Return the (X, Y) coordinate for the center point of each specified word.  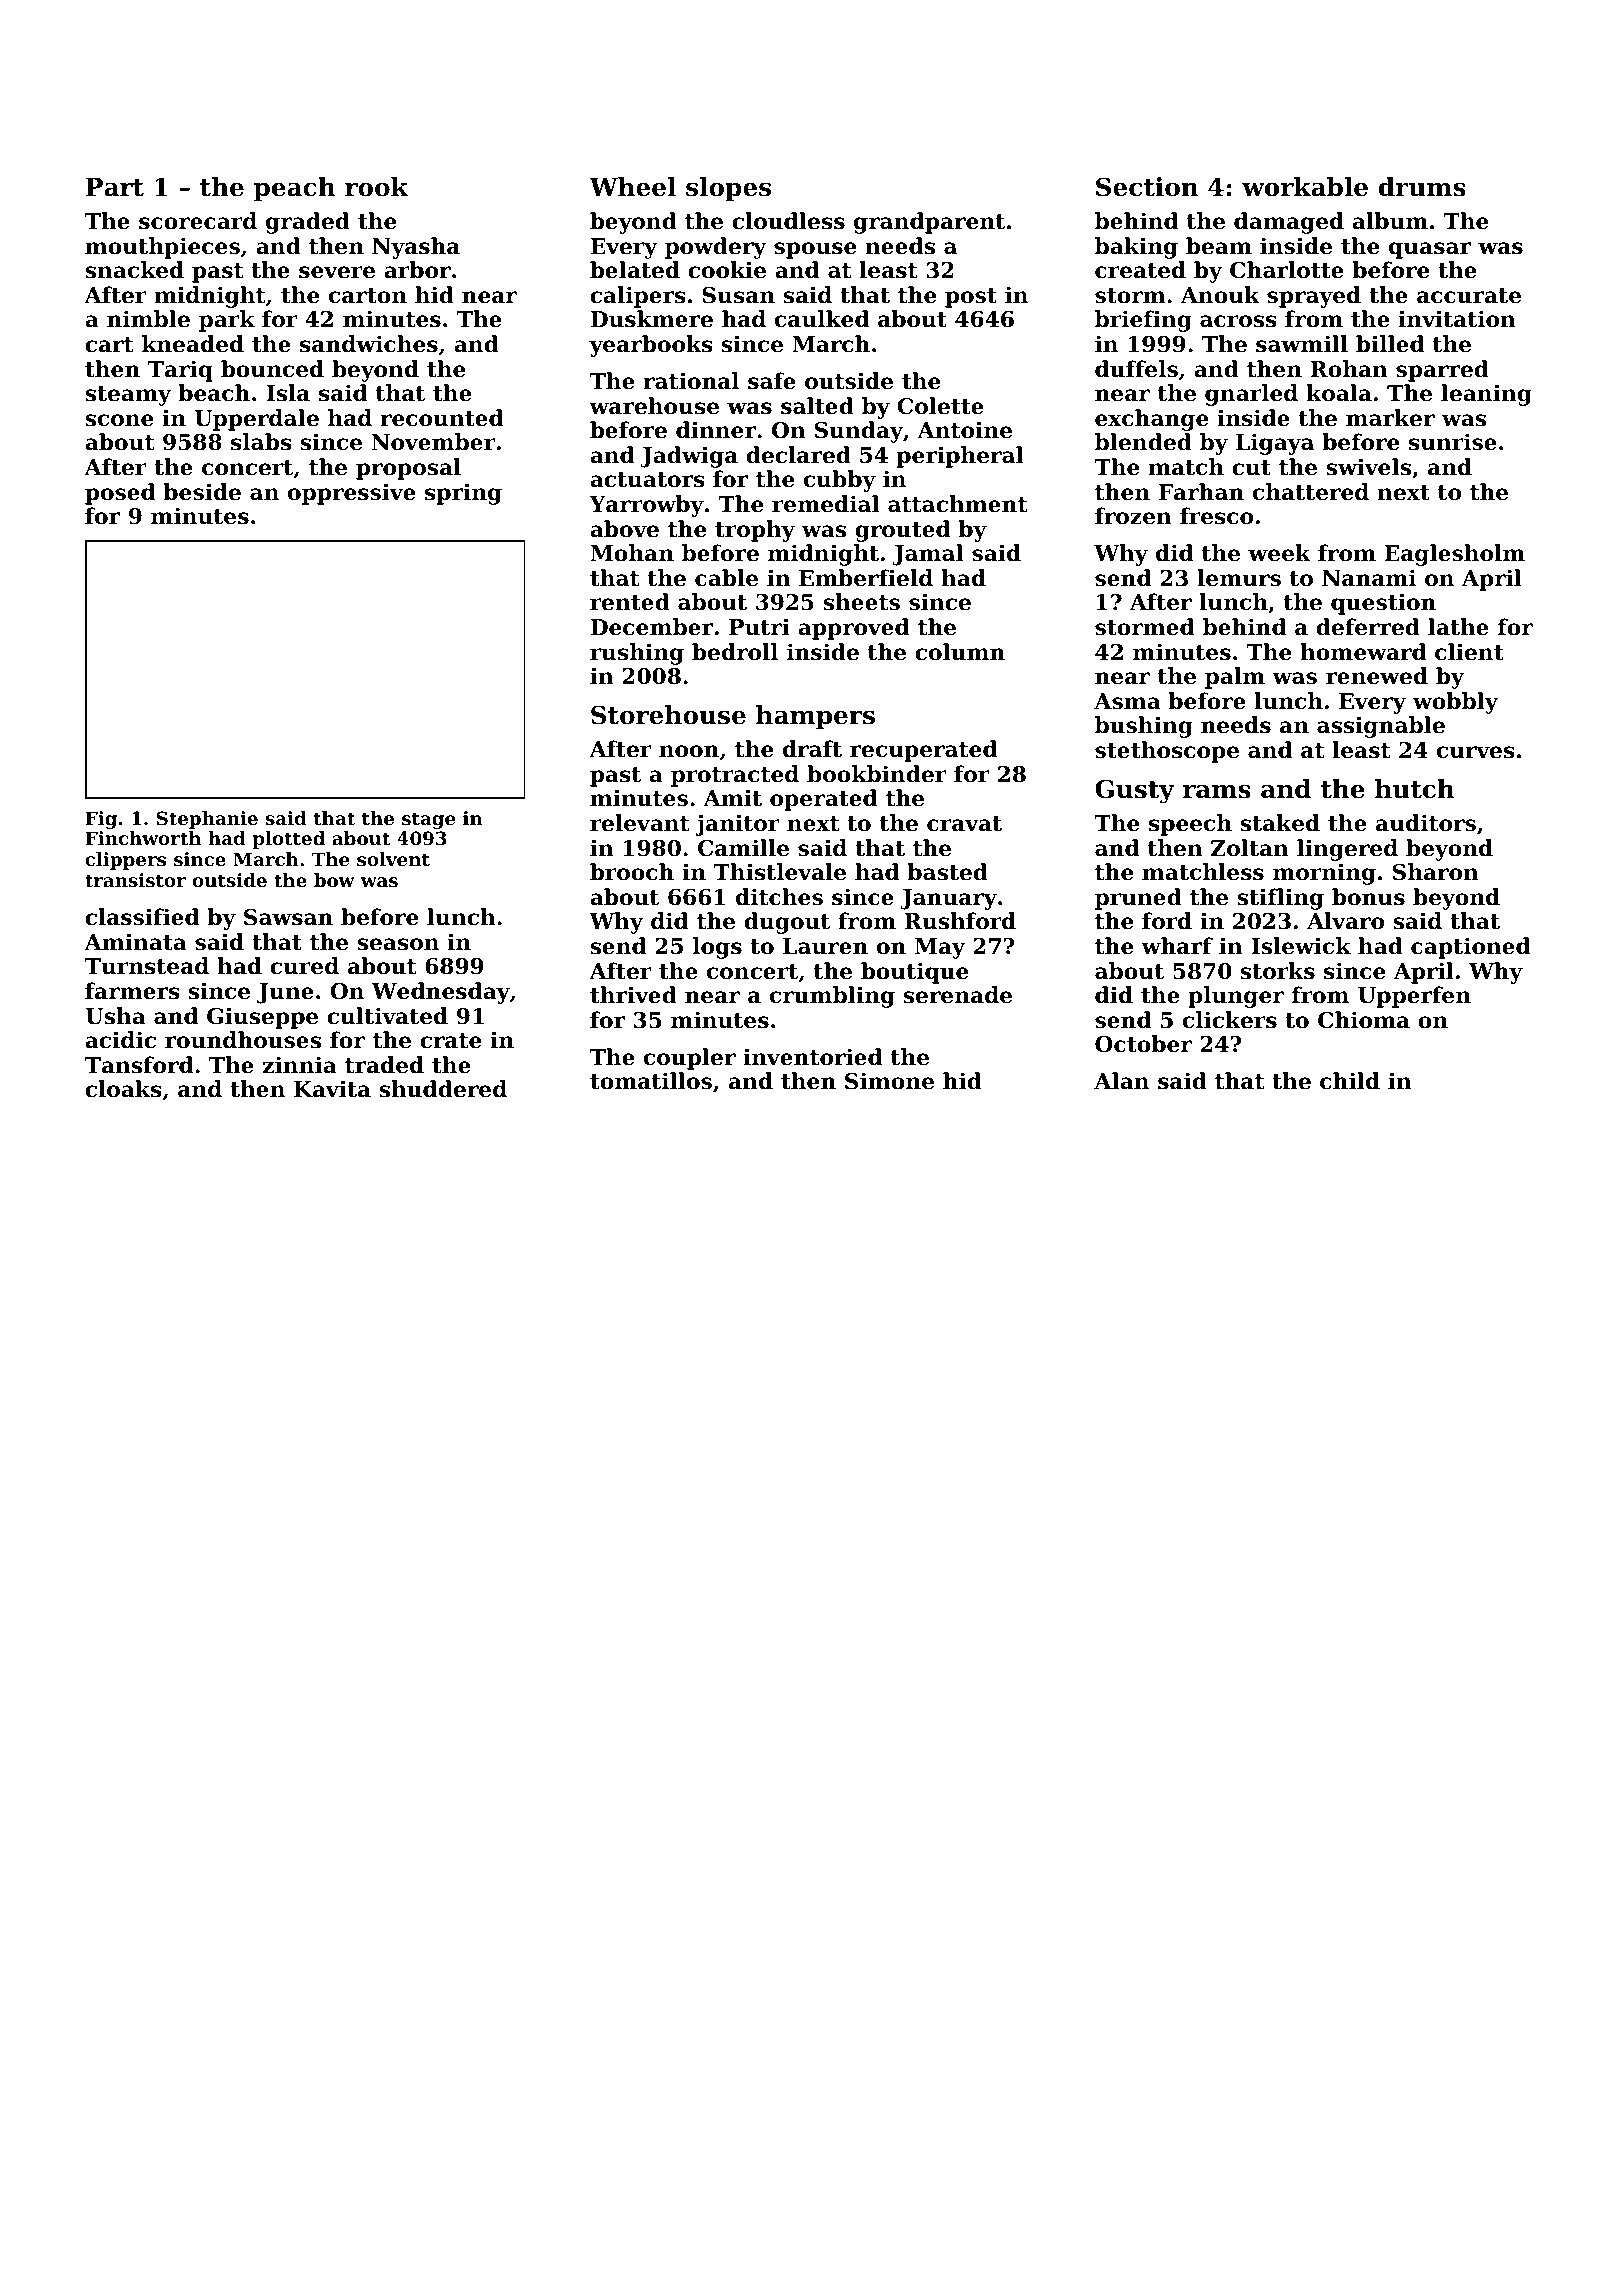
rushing (637, 654)
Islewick (1301, 946)
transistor (135, 880)
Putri (759, 627)
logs (717, 948)
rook (376, 187)
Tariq (180, 371)
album (1390, 221)
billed (1390, 344)
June (285, 993)
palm (1235, 678)
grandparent (929, 223)
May (940, 948)
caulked (822, 319)
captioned (1470, 948)
